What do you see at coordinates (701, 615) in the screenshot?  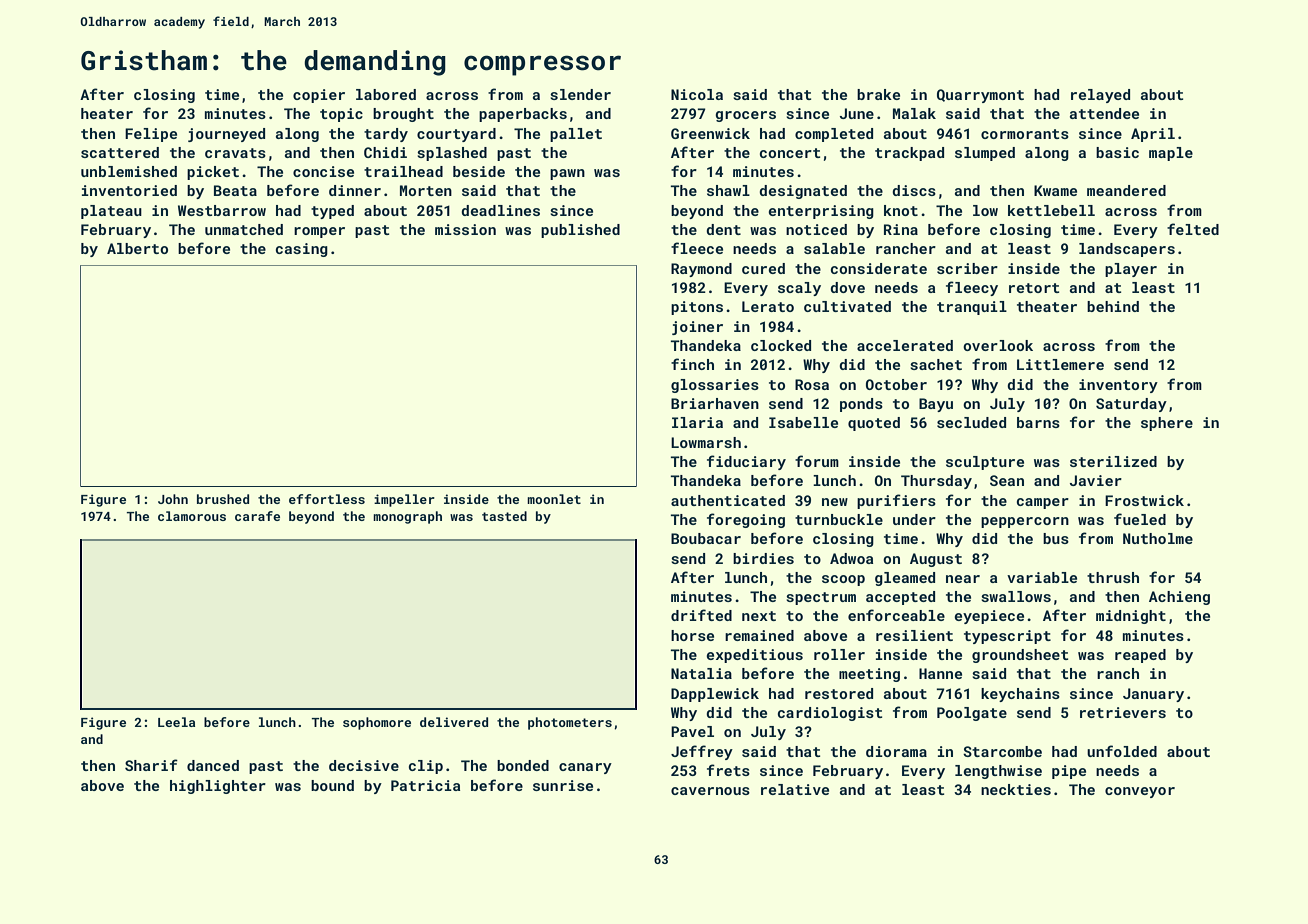 I see `drifted` at bounding box center [701, 615].
